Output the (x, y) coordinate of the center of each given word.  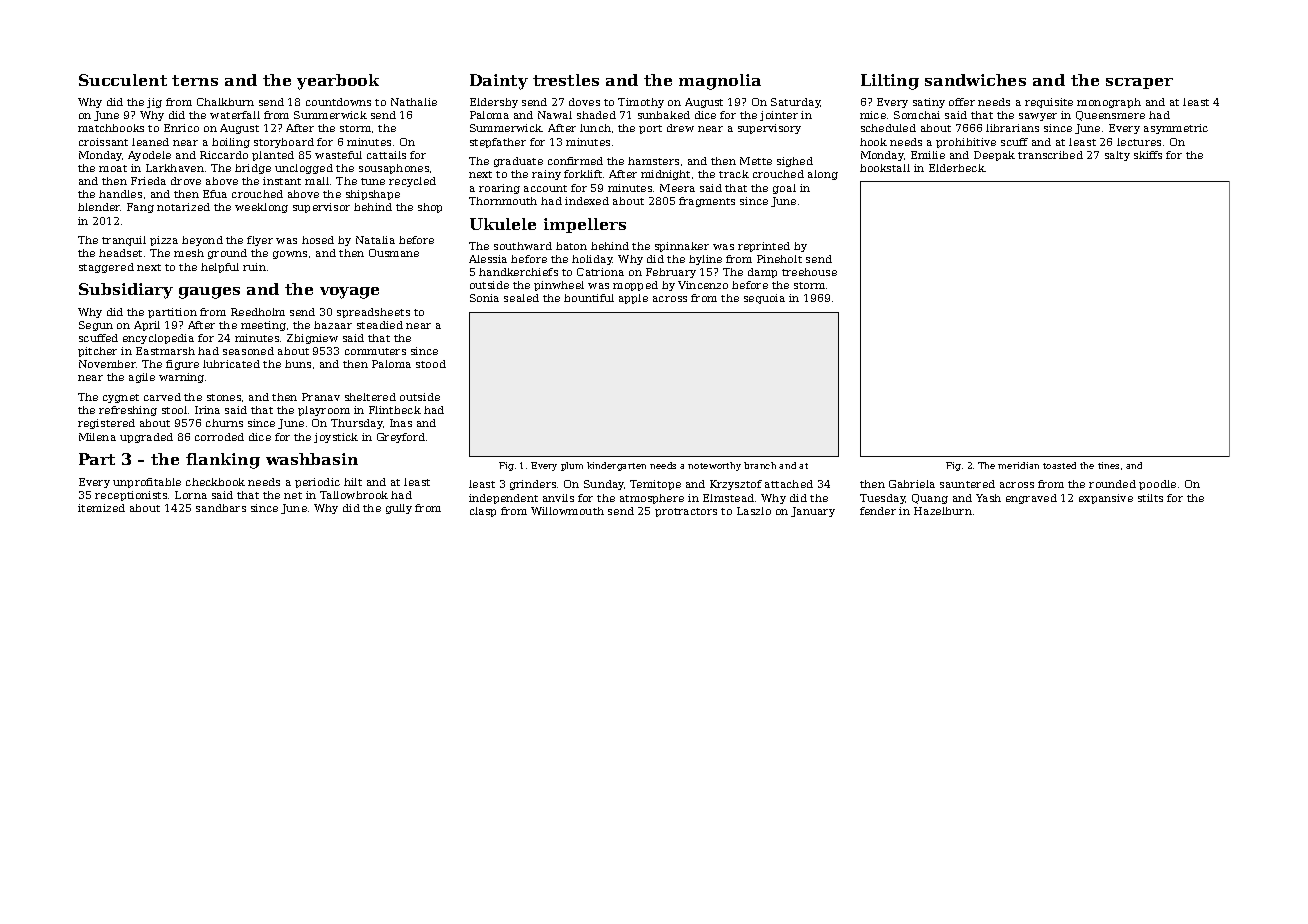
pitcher (97, 352)
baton (571, 246)
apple (633, 299)
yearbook (338, 82)
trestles (566, 80)
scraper (1139, 83)
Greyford (401, 438)
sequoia (764, 299)
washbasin (312, 459)
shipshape (373, 195)
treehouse (809, 272)
